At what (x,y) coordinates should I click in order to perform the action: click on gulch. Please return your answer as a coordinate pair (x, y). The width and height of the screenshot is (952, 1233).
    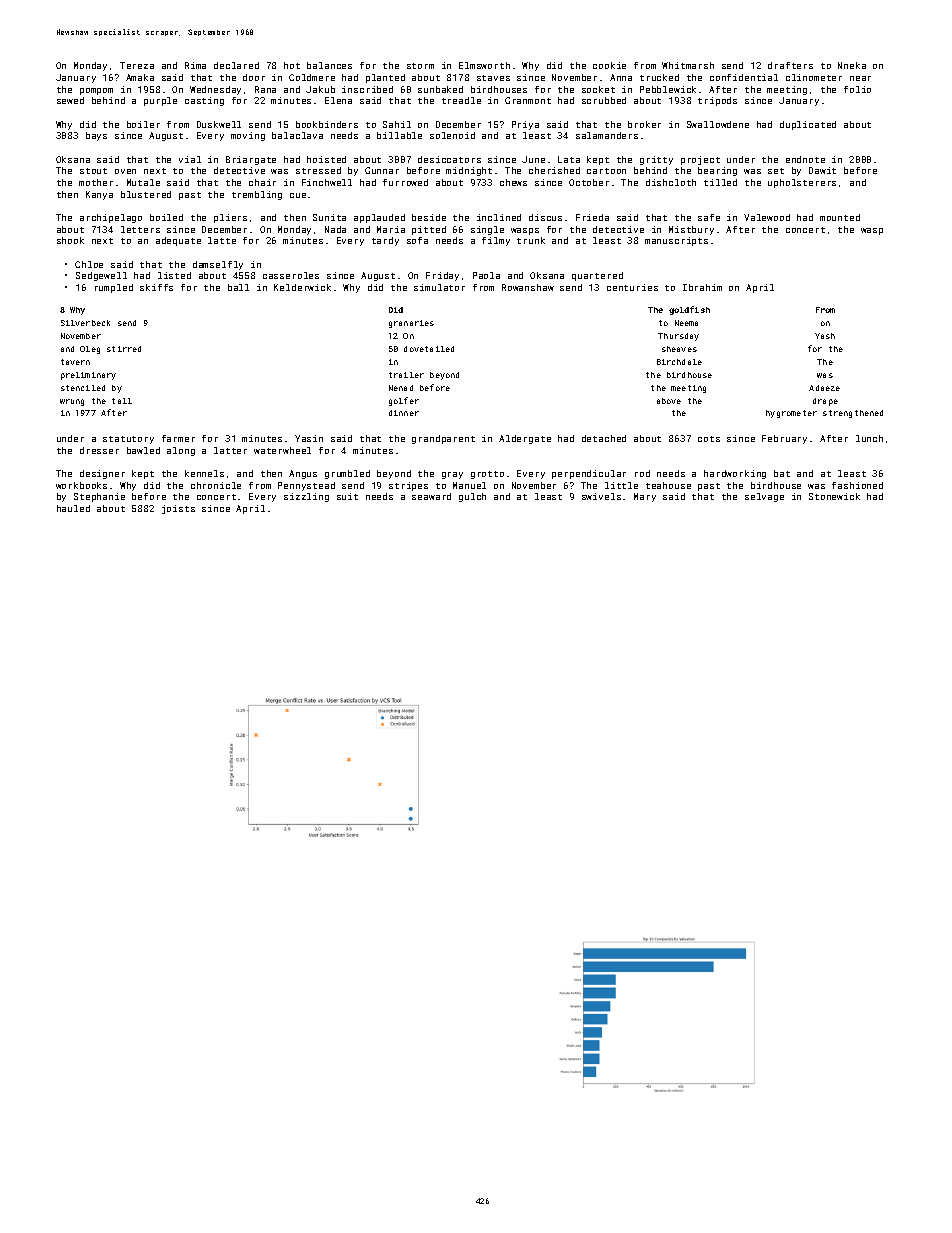
    Looking at the image, I should click on (472, 497).
